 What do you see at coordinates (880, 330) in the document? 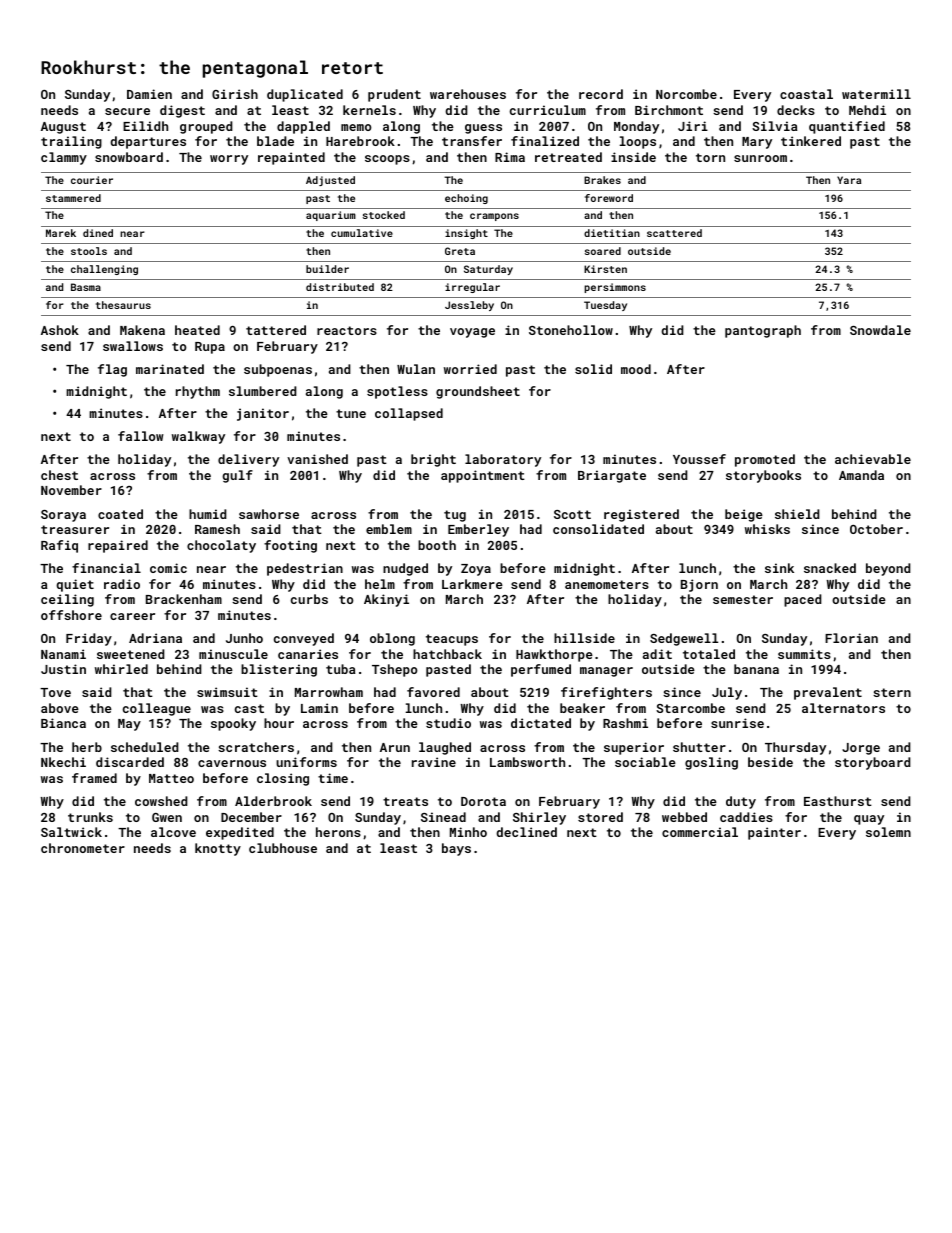
I see `Snowdale` at bounding box center [880, 330].
